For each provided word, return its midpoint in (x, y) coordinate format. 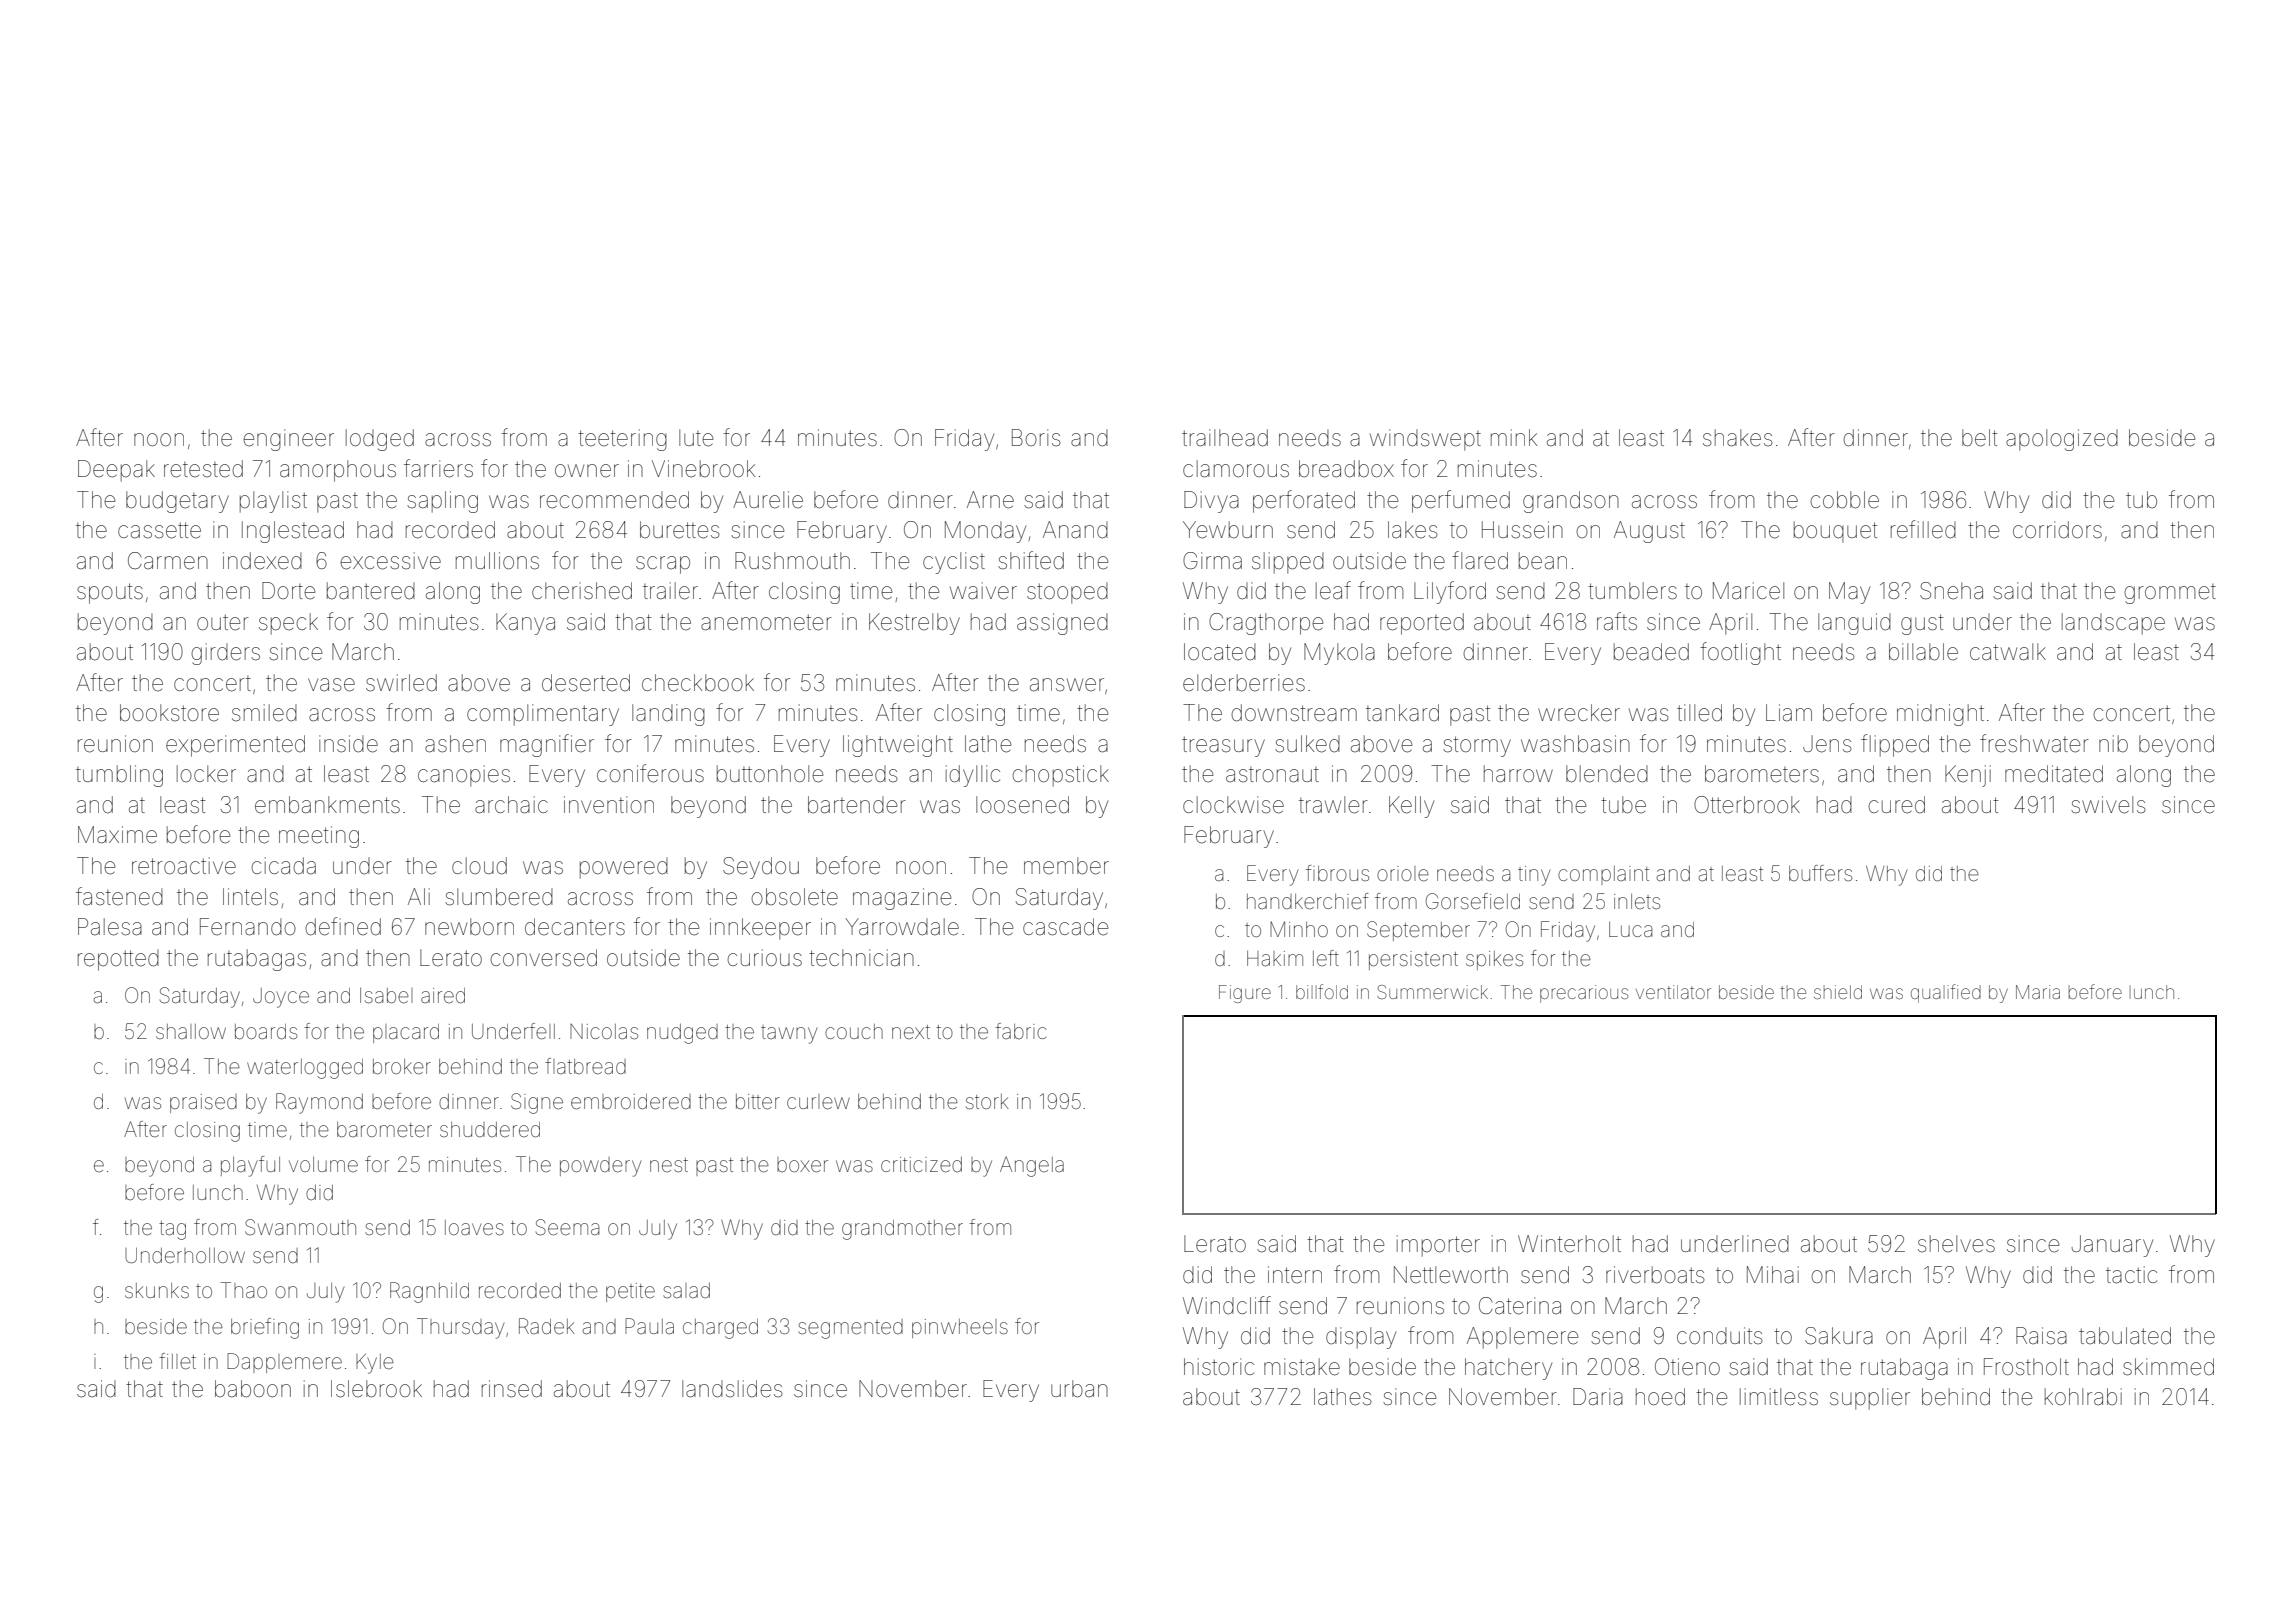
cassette (159, 530)
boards (266, 1031)
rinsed (512, 1389)
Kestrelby (914, 624)
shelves (1956, 1244)
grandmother (902, 1230)
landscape (2113, 624)
